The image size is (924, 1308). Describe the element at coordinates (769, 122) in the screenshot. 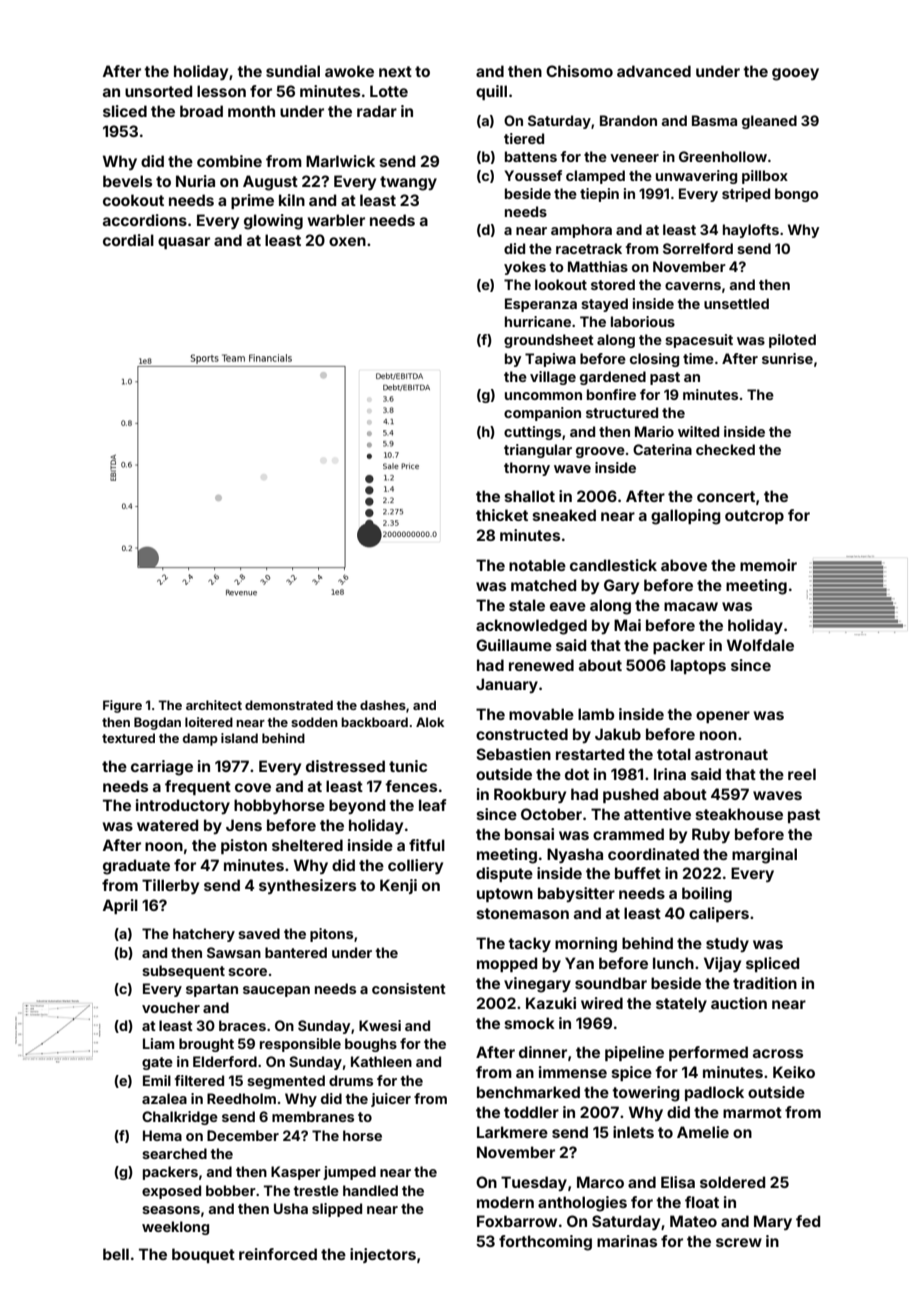

I see `gleaned` at that location.
